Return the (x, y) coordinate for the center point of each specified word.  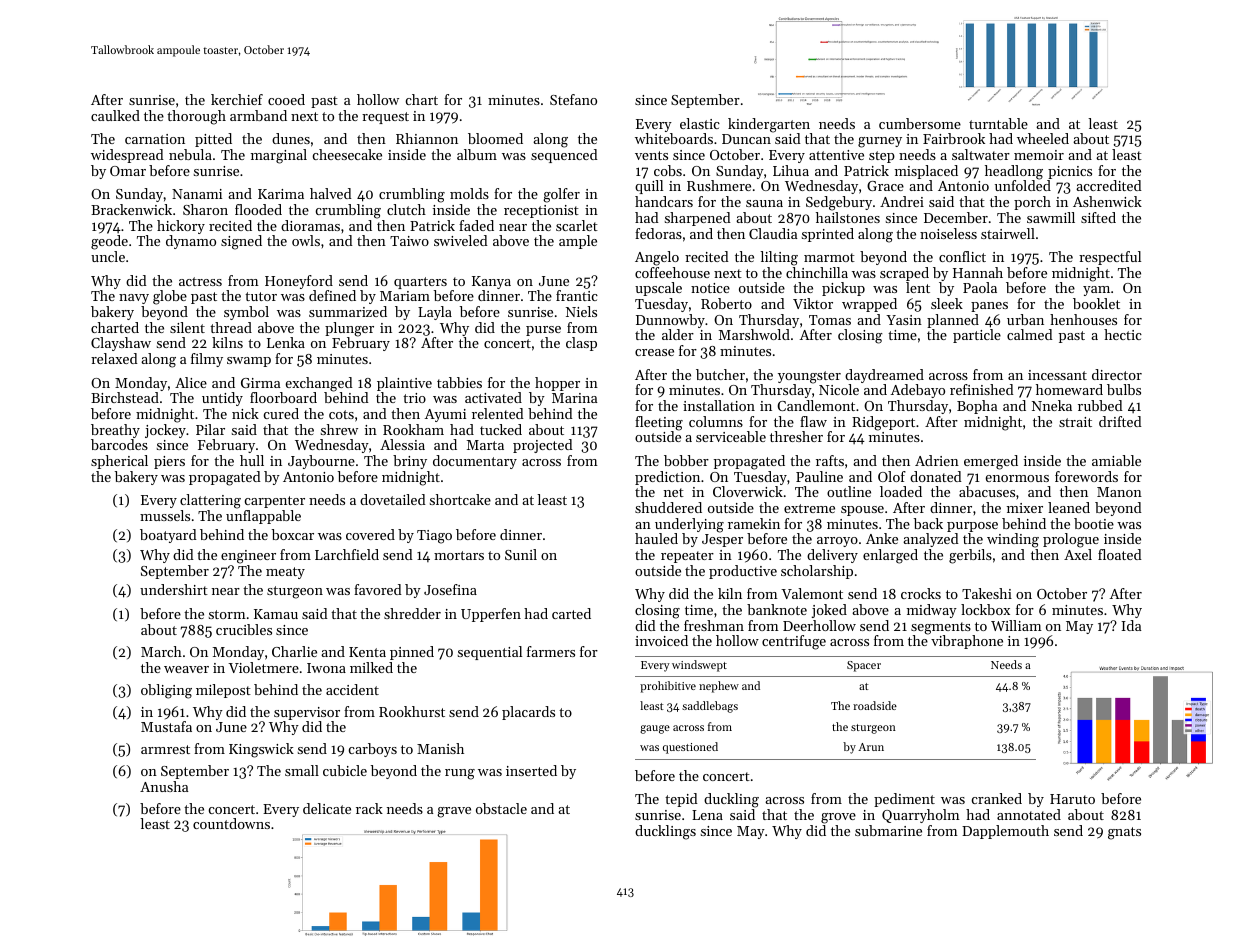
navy (134, 299)
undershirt (174, 589)
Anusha (164, 786)
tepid (681, 800)
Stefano (573, 99)
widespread (127, 156)
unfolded (1023, 185)
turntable (998, 123)
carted (571, 613)
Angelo (657, 258)
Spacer (864, 666)
